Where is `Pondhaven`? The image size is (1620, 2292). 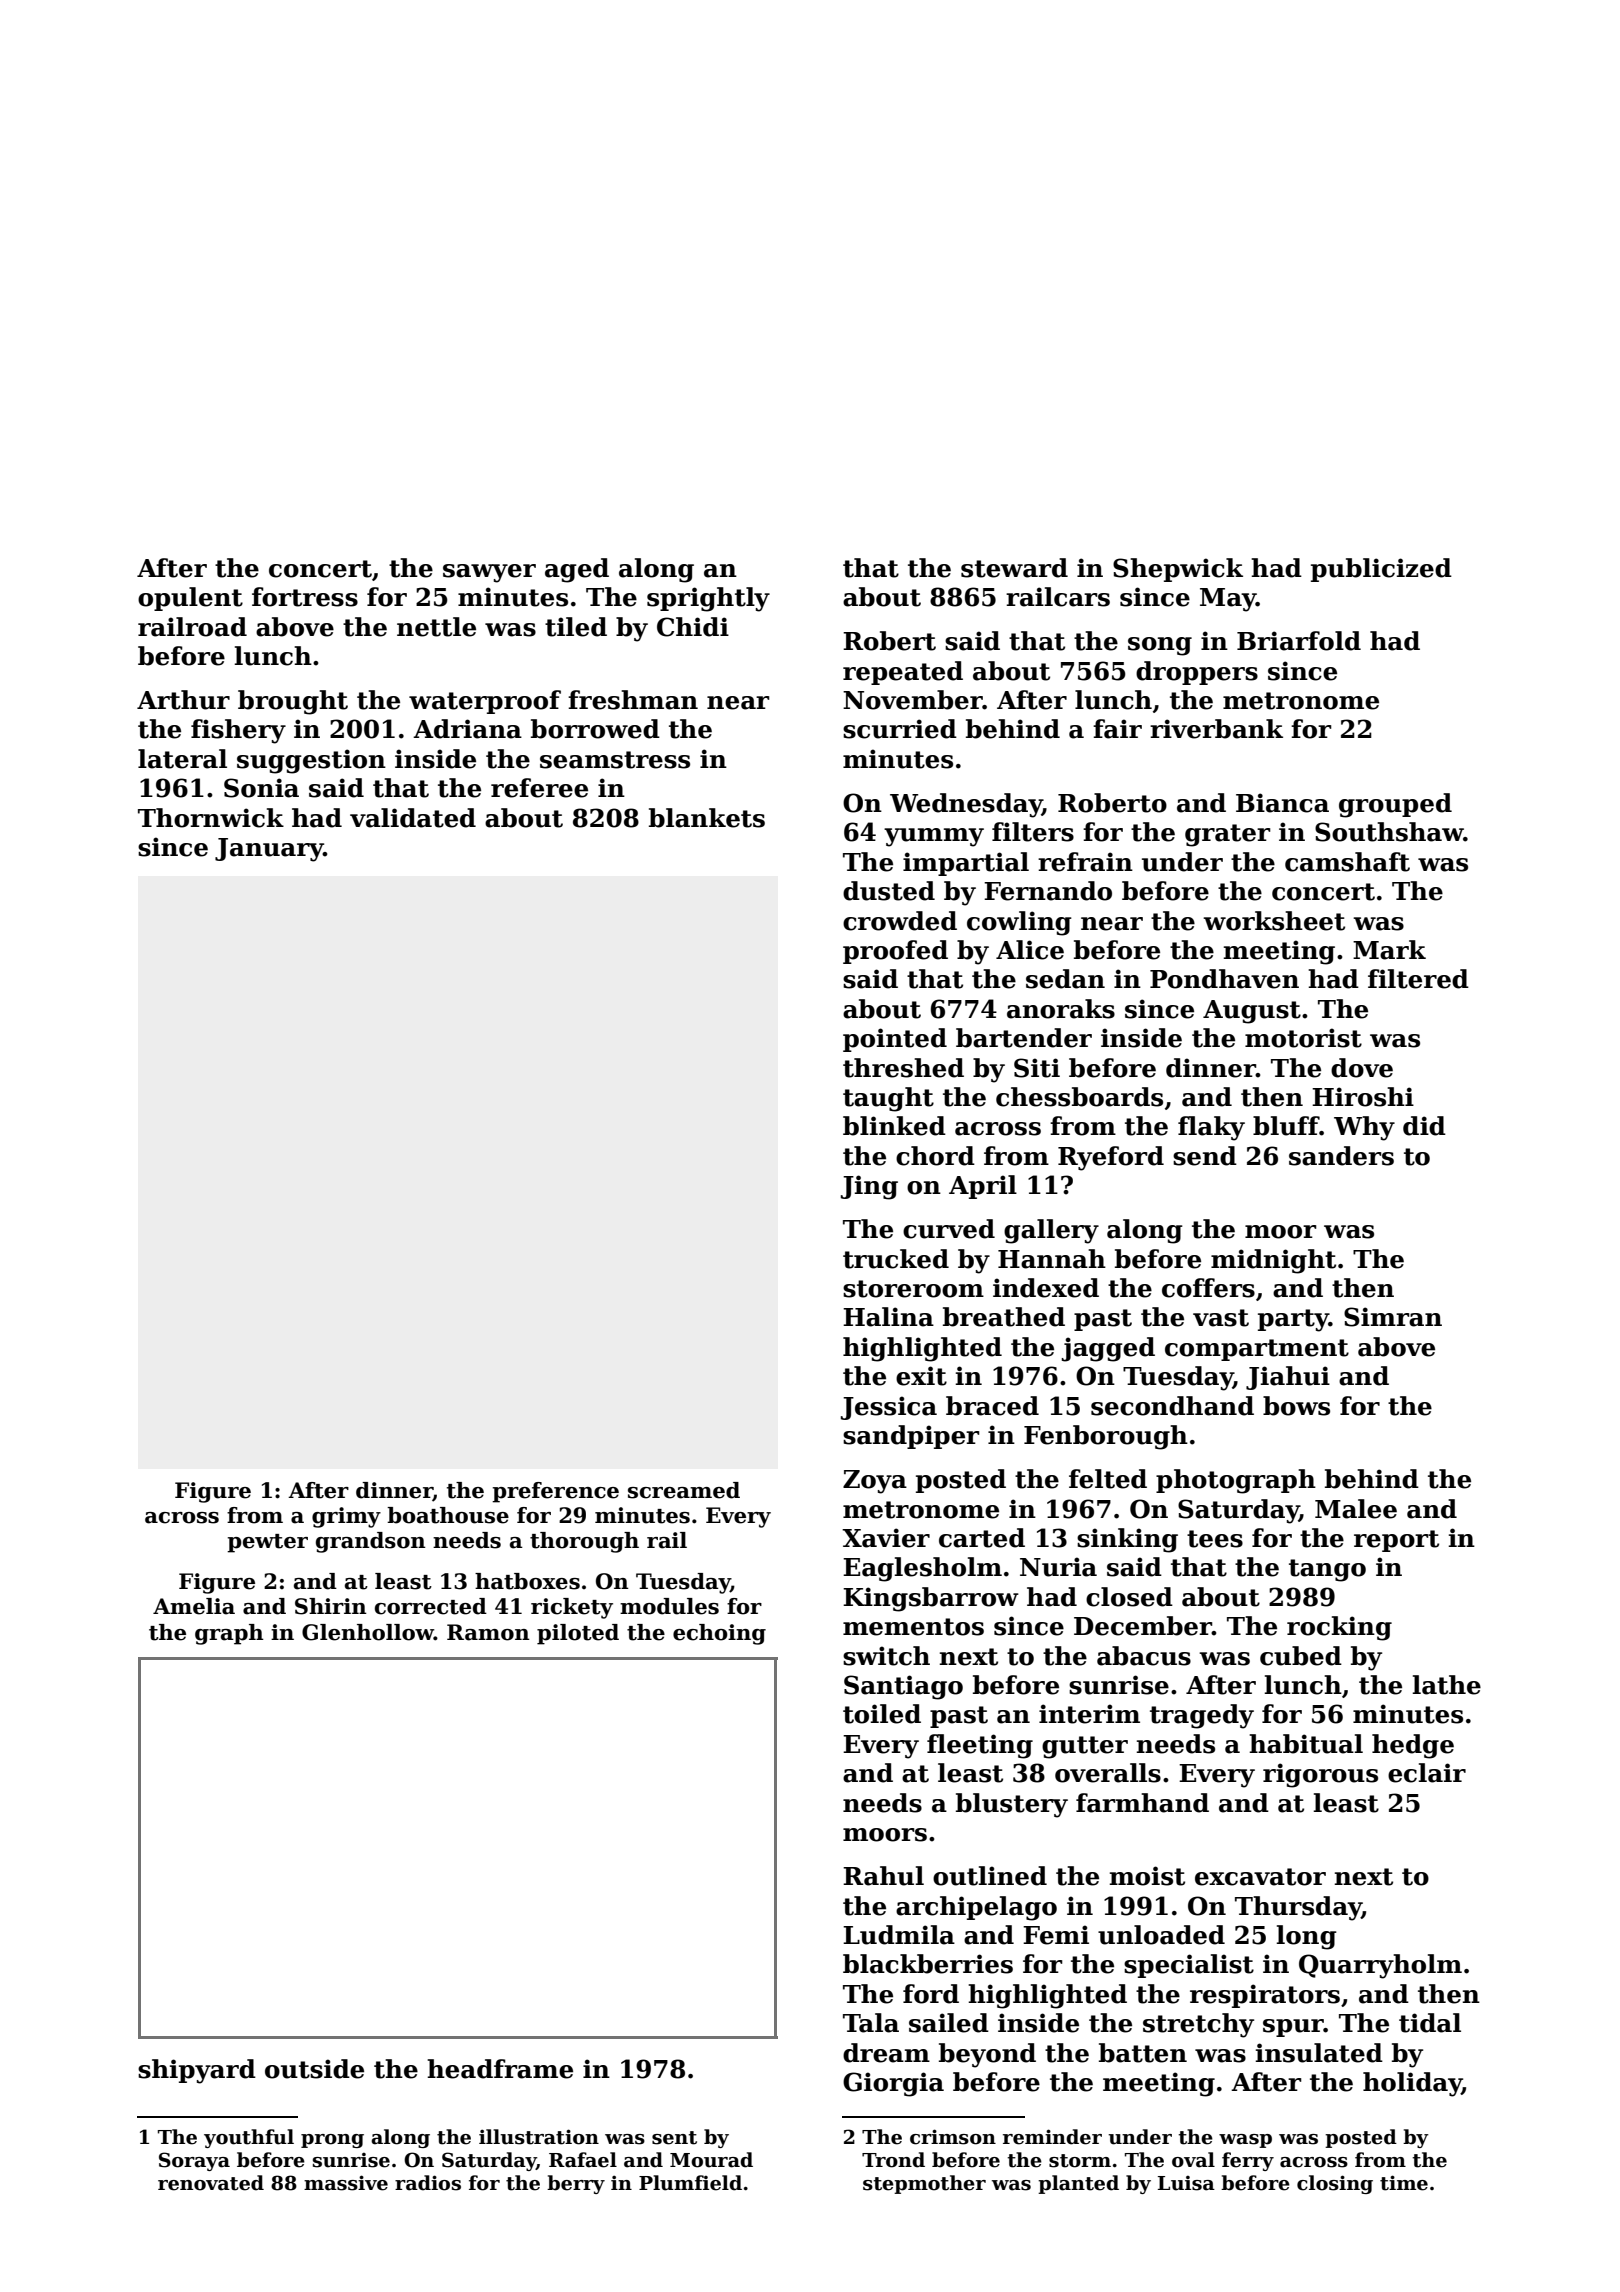 Pondhaven is located at coordinates (1224, 979).
